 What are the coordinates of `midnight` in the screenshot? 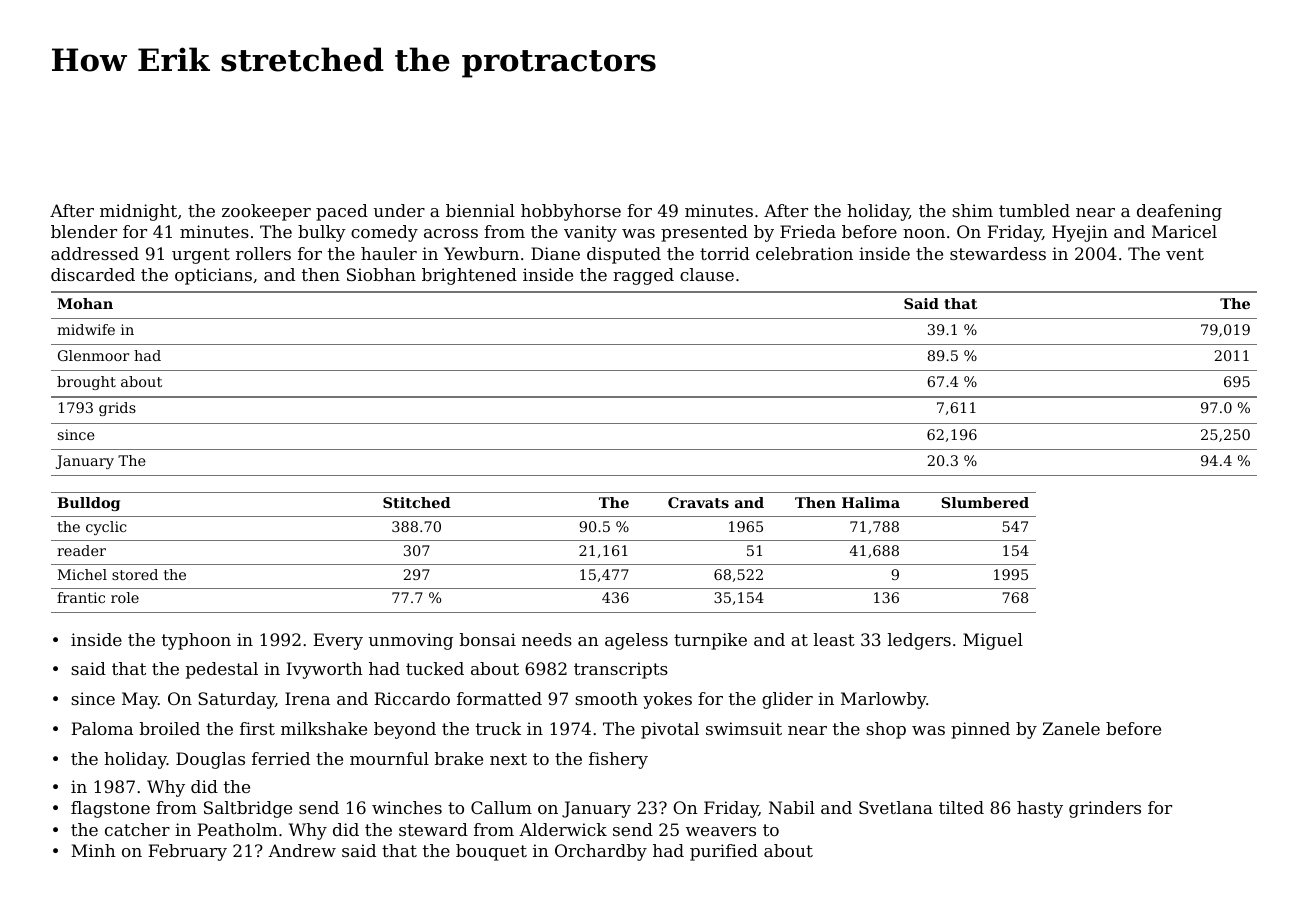 It's located at (138, 212).
